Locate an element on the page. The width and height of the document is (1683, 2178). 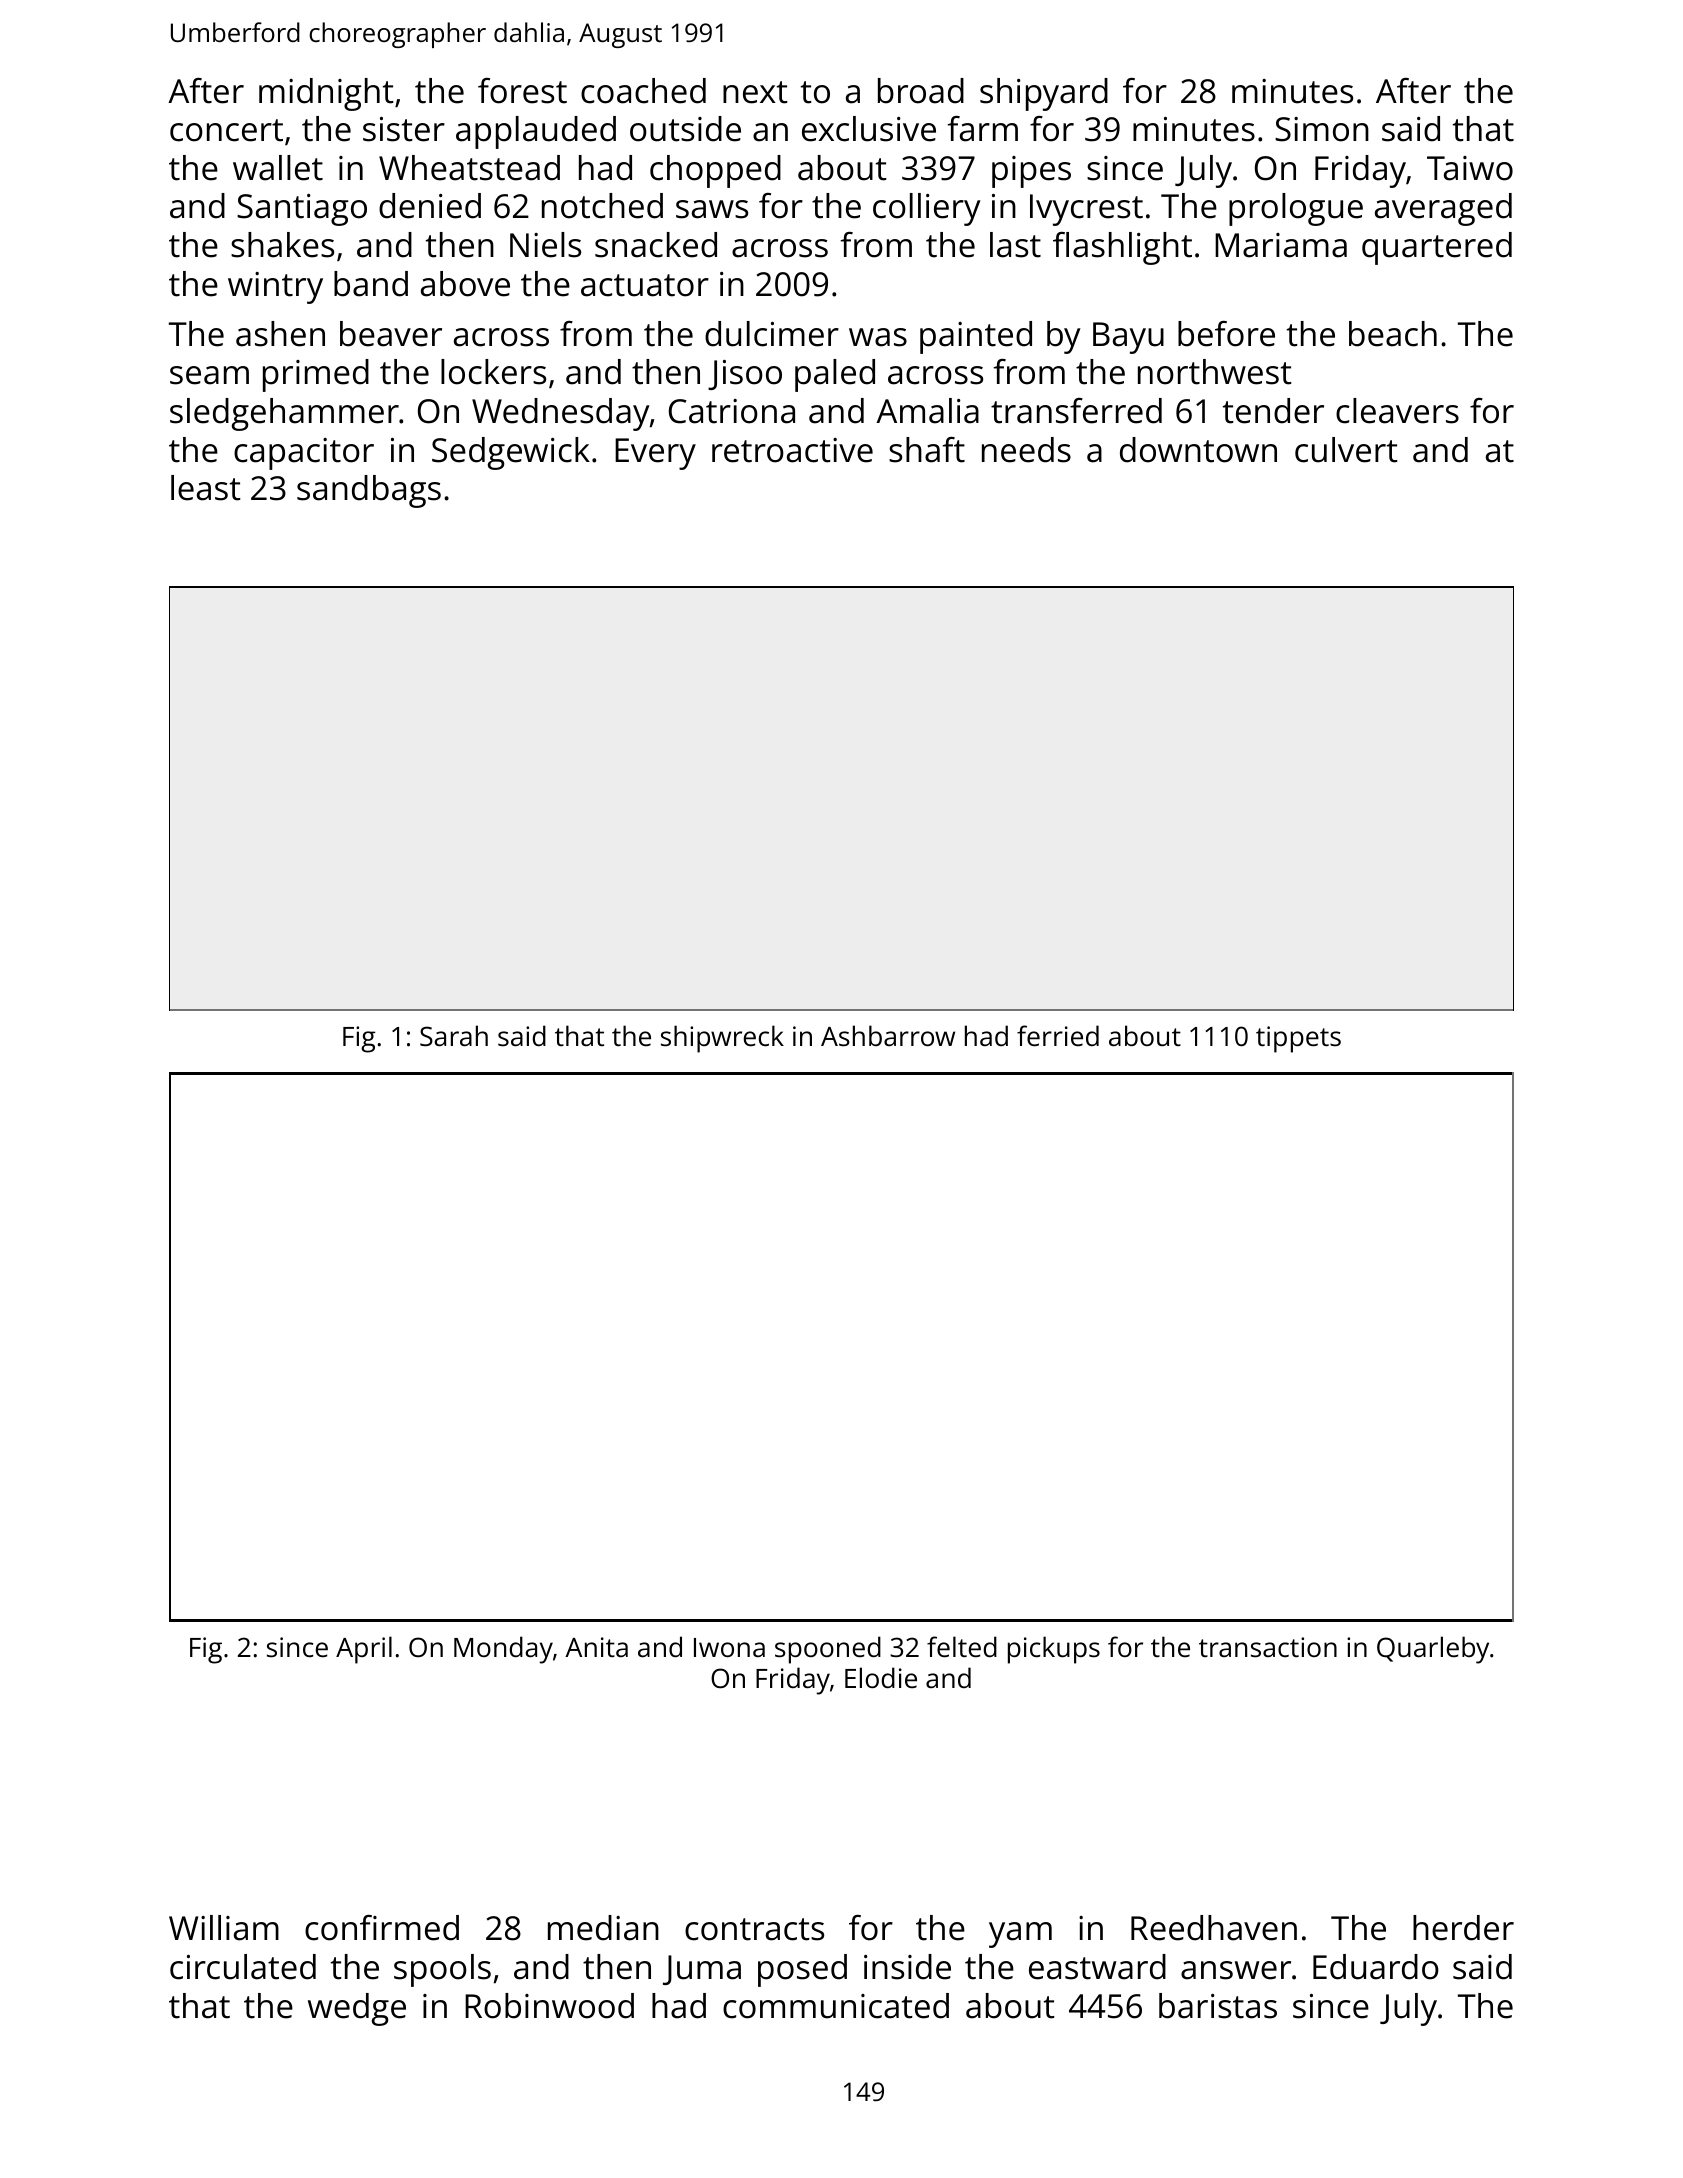
midnight is located at coordinates (326, 94).
